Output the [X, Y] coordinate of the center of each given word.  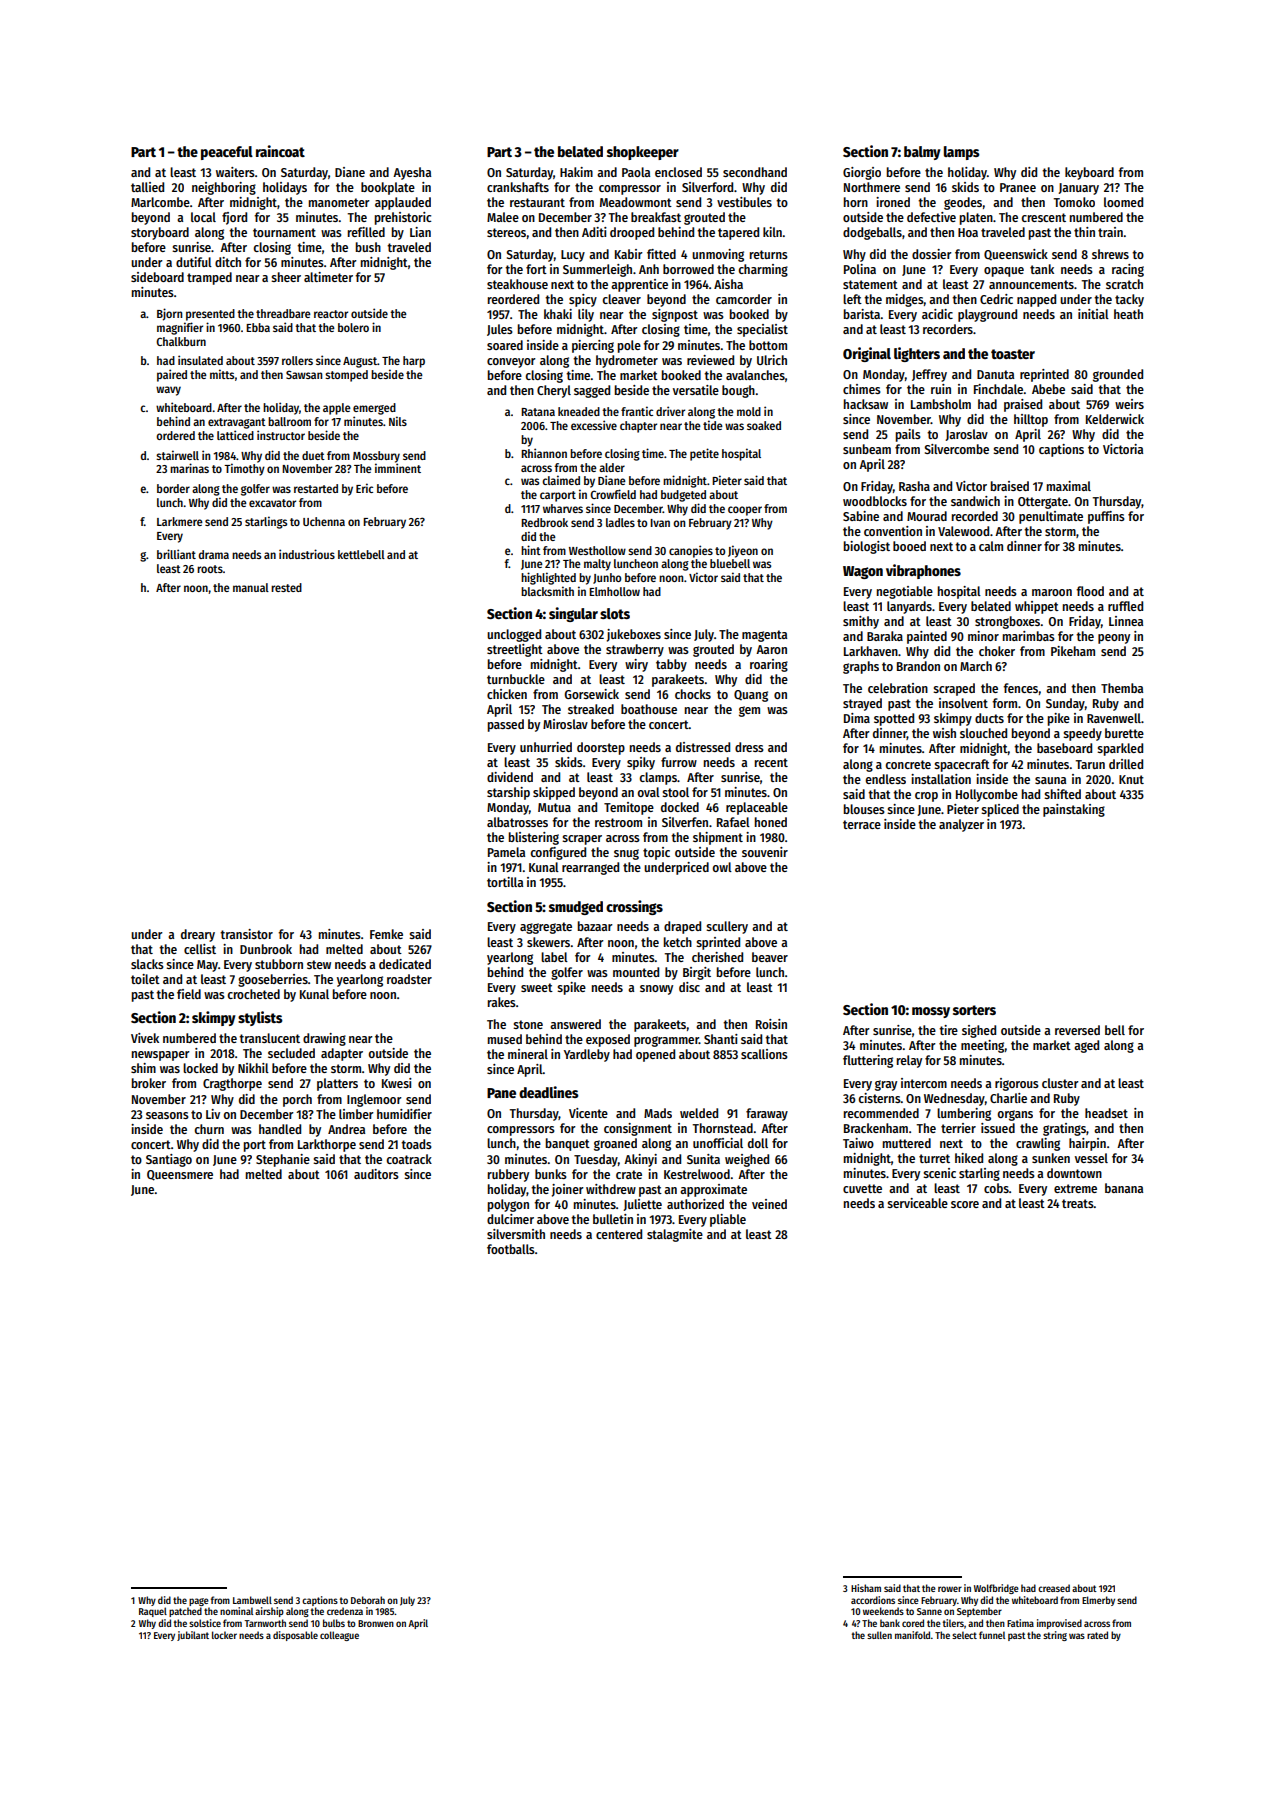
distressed [703, 747]
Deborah [368, 1600]
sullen [879, 1635]
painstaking [1074, 810]
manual [251, 587]
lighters [917, 354]
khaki [558, 314]
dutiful [194, 262]
